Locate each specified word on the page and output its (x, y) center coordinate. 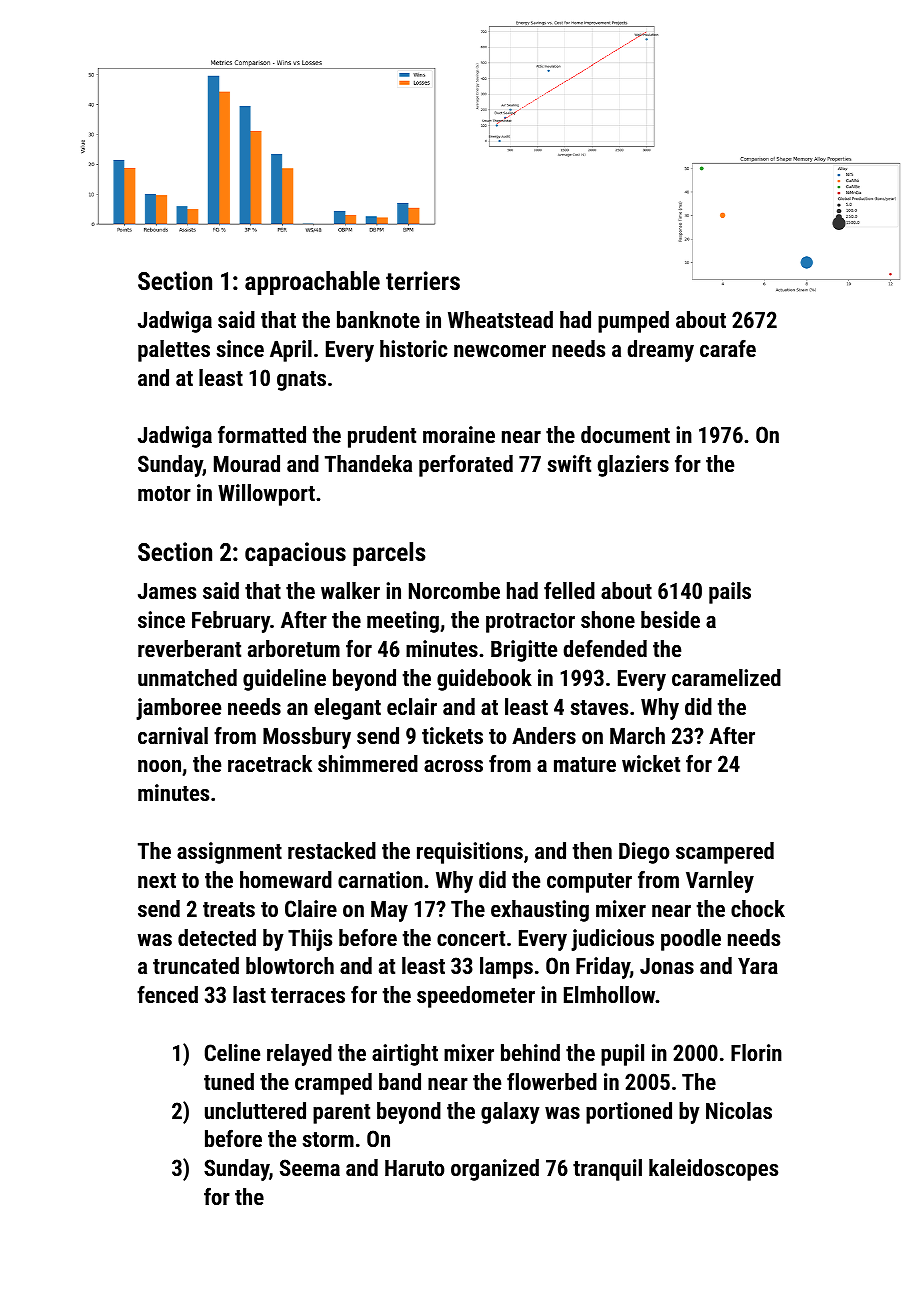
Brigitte (524, 651)
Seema (310, 1167)
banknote (378, 319)
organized (495, 1170)
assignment (229, 853)
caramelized (726, 677)
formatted (262, 434)
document (625, 434)
